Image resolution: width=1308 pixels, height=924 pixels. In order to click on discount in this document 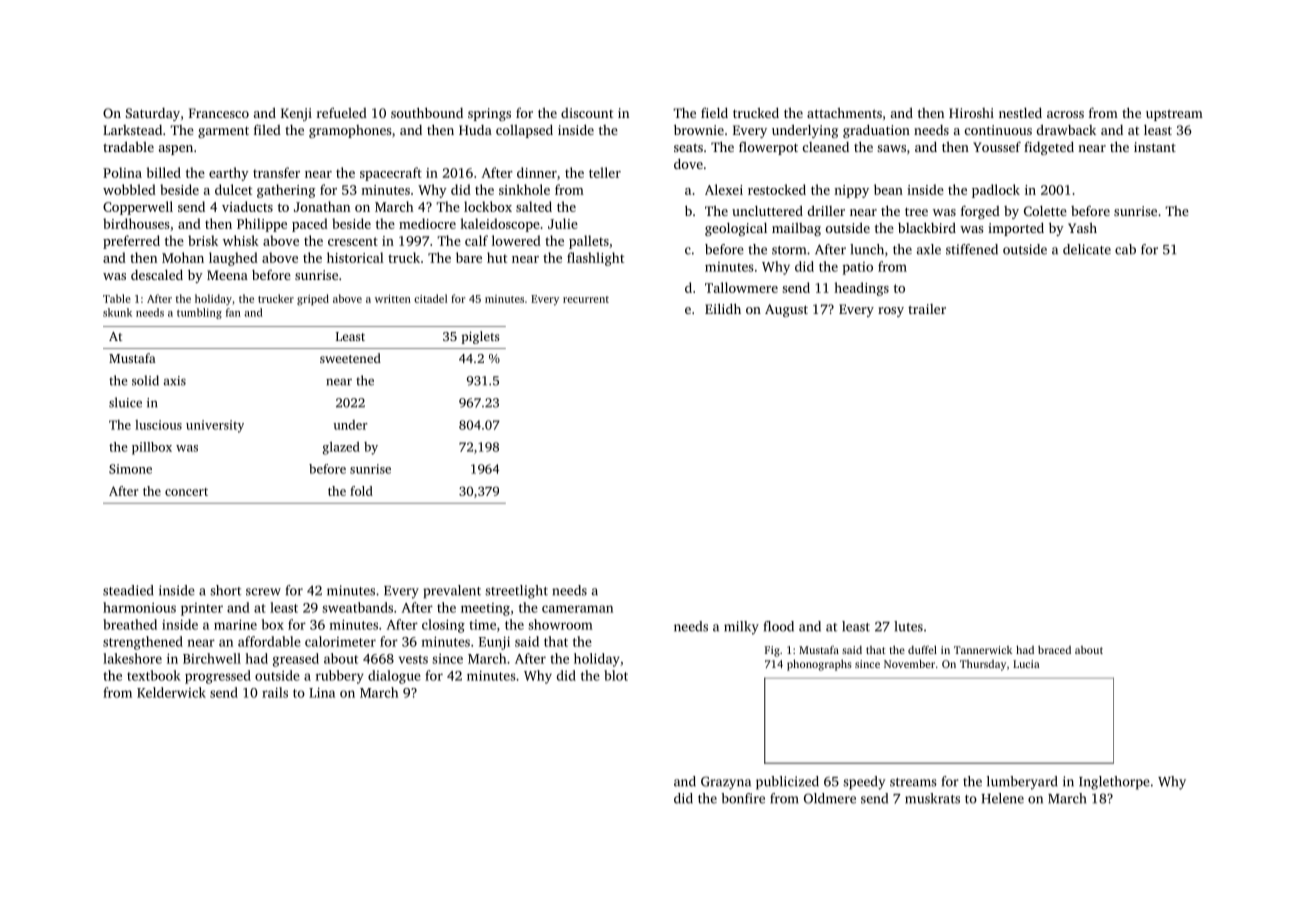, I will do `click(587, 113)`.
